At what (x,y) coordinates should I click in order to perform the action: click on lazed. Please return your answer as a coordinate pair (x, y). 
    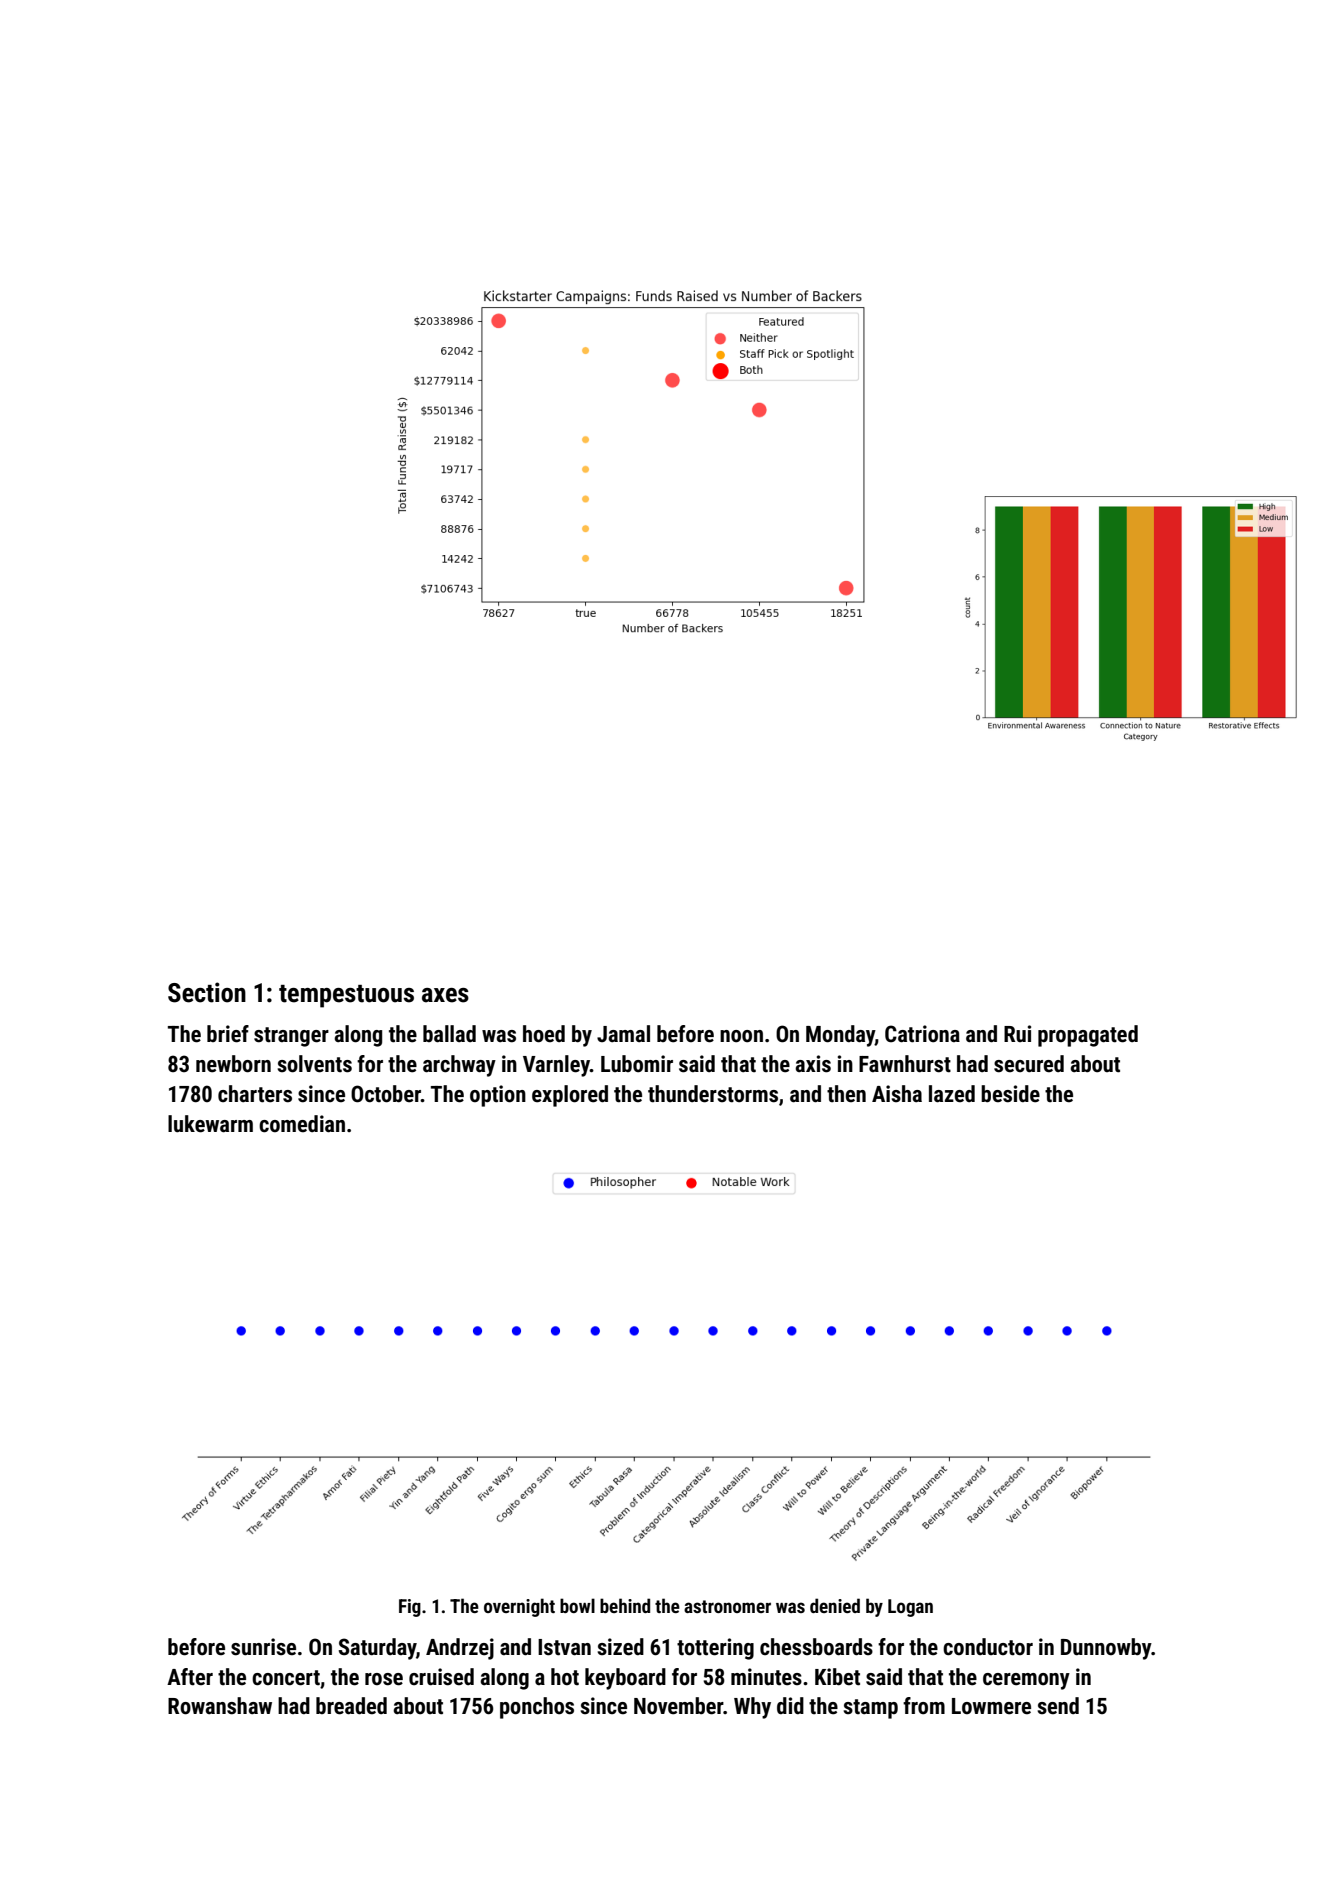
    Looking at the image, I should click on (952, 1094).
